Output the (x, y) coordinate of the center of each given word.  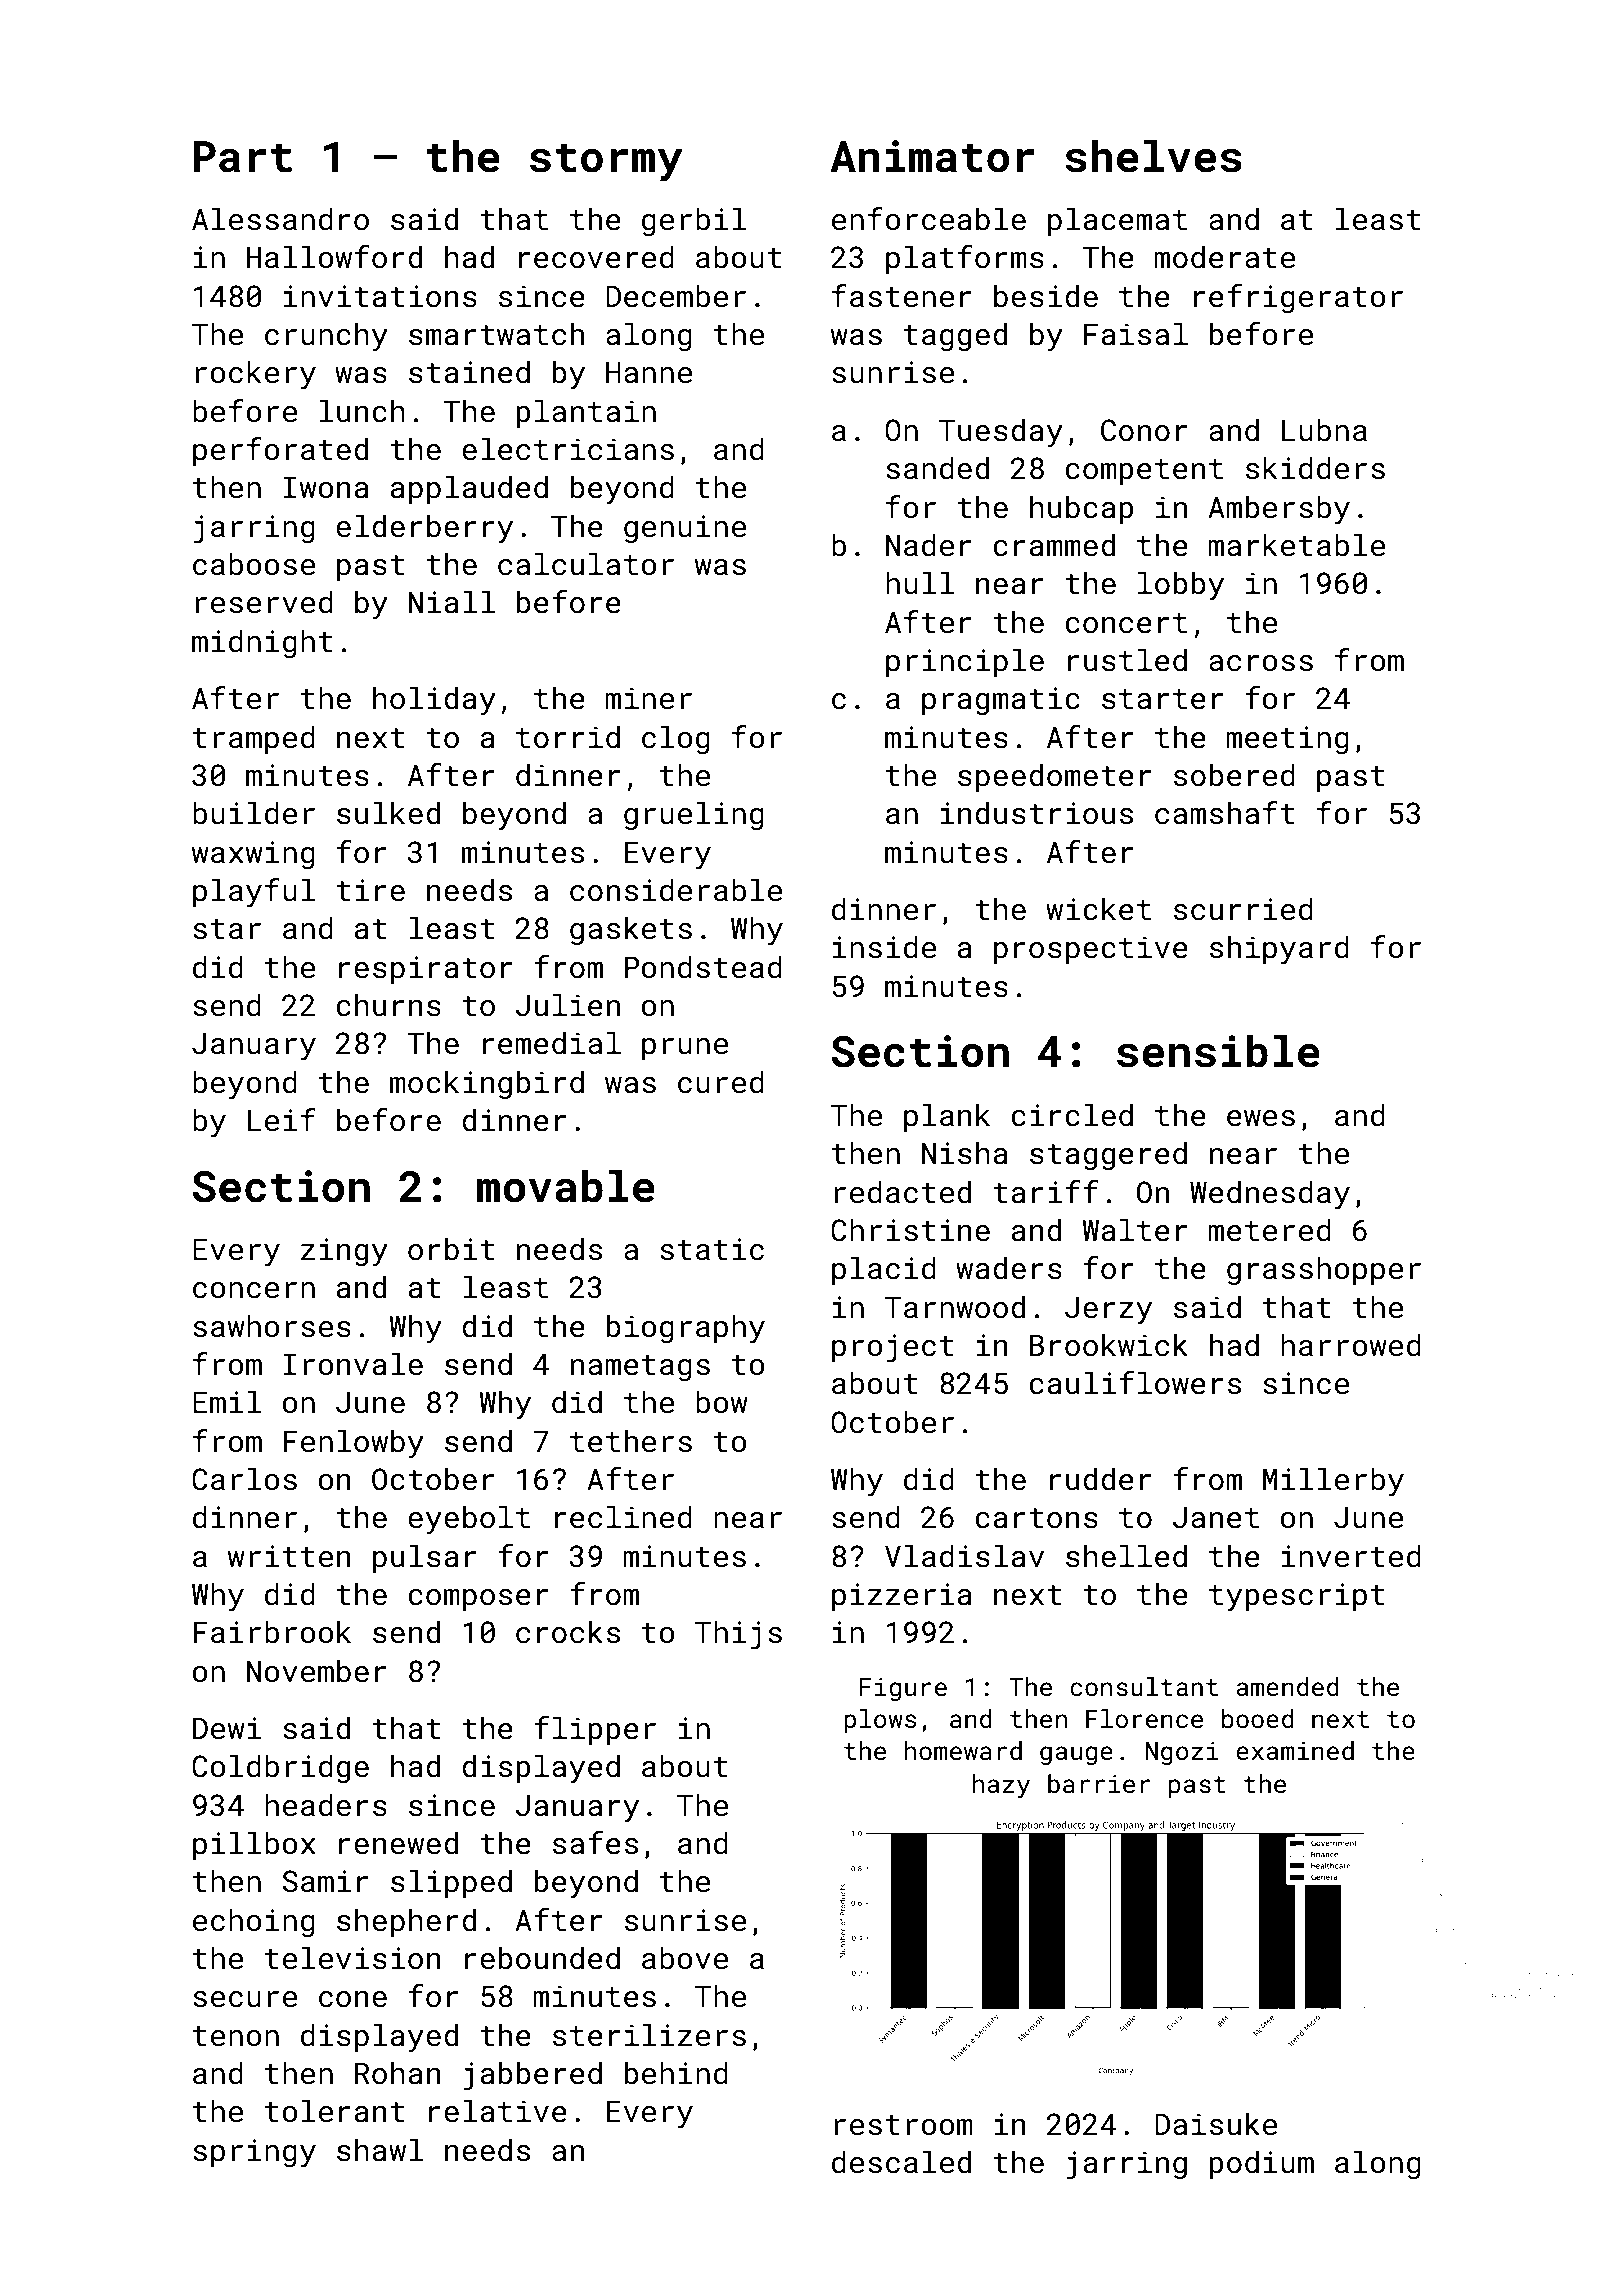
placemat (1117, 221)
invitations (380, 296)
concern (254, 1290)
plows (880, 1721)
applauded (469, 489)
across (1261, 663)
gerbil (694, 221)
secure (245, 1999)
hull (920, 583)
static (712, 1249)
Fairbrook (272, 1632)
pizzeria (902, 1597)
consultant (1144, 1687)
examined (1295, 1751)
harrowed (1351, 1345)
